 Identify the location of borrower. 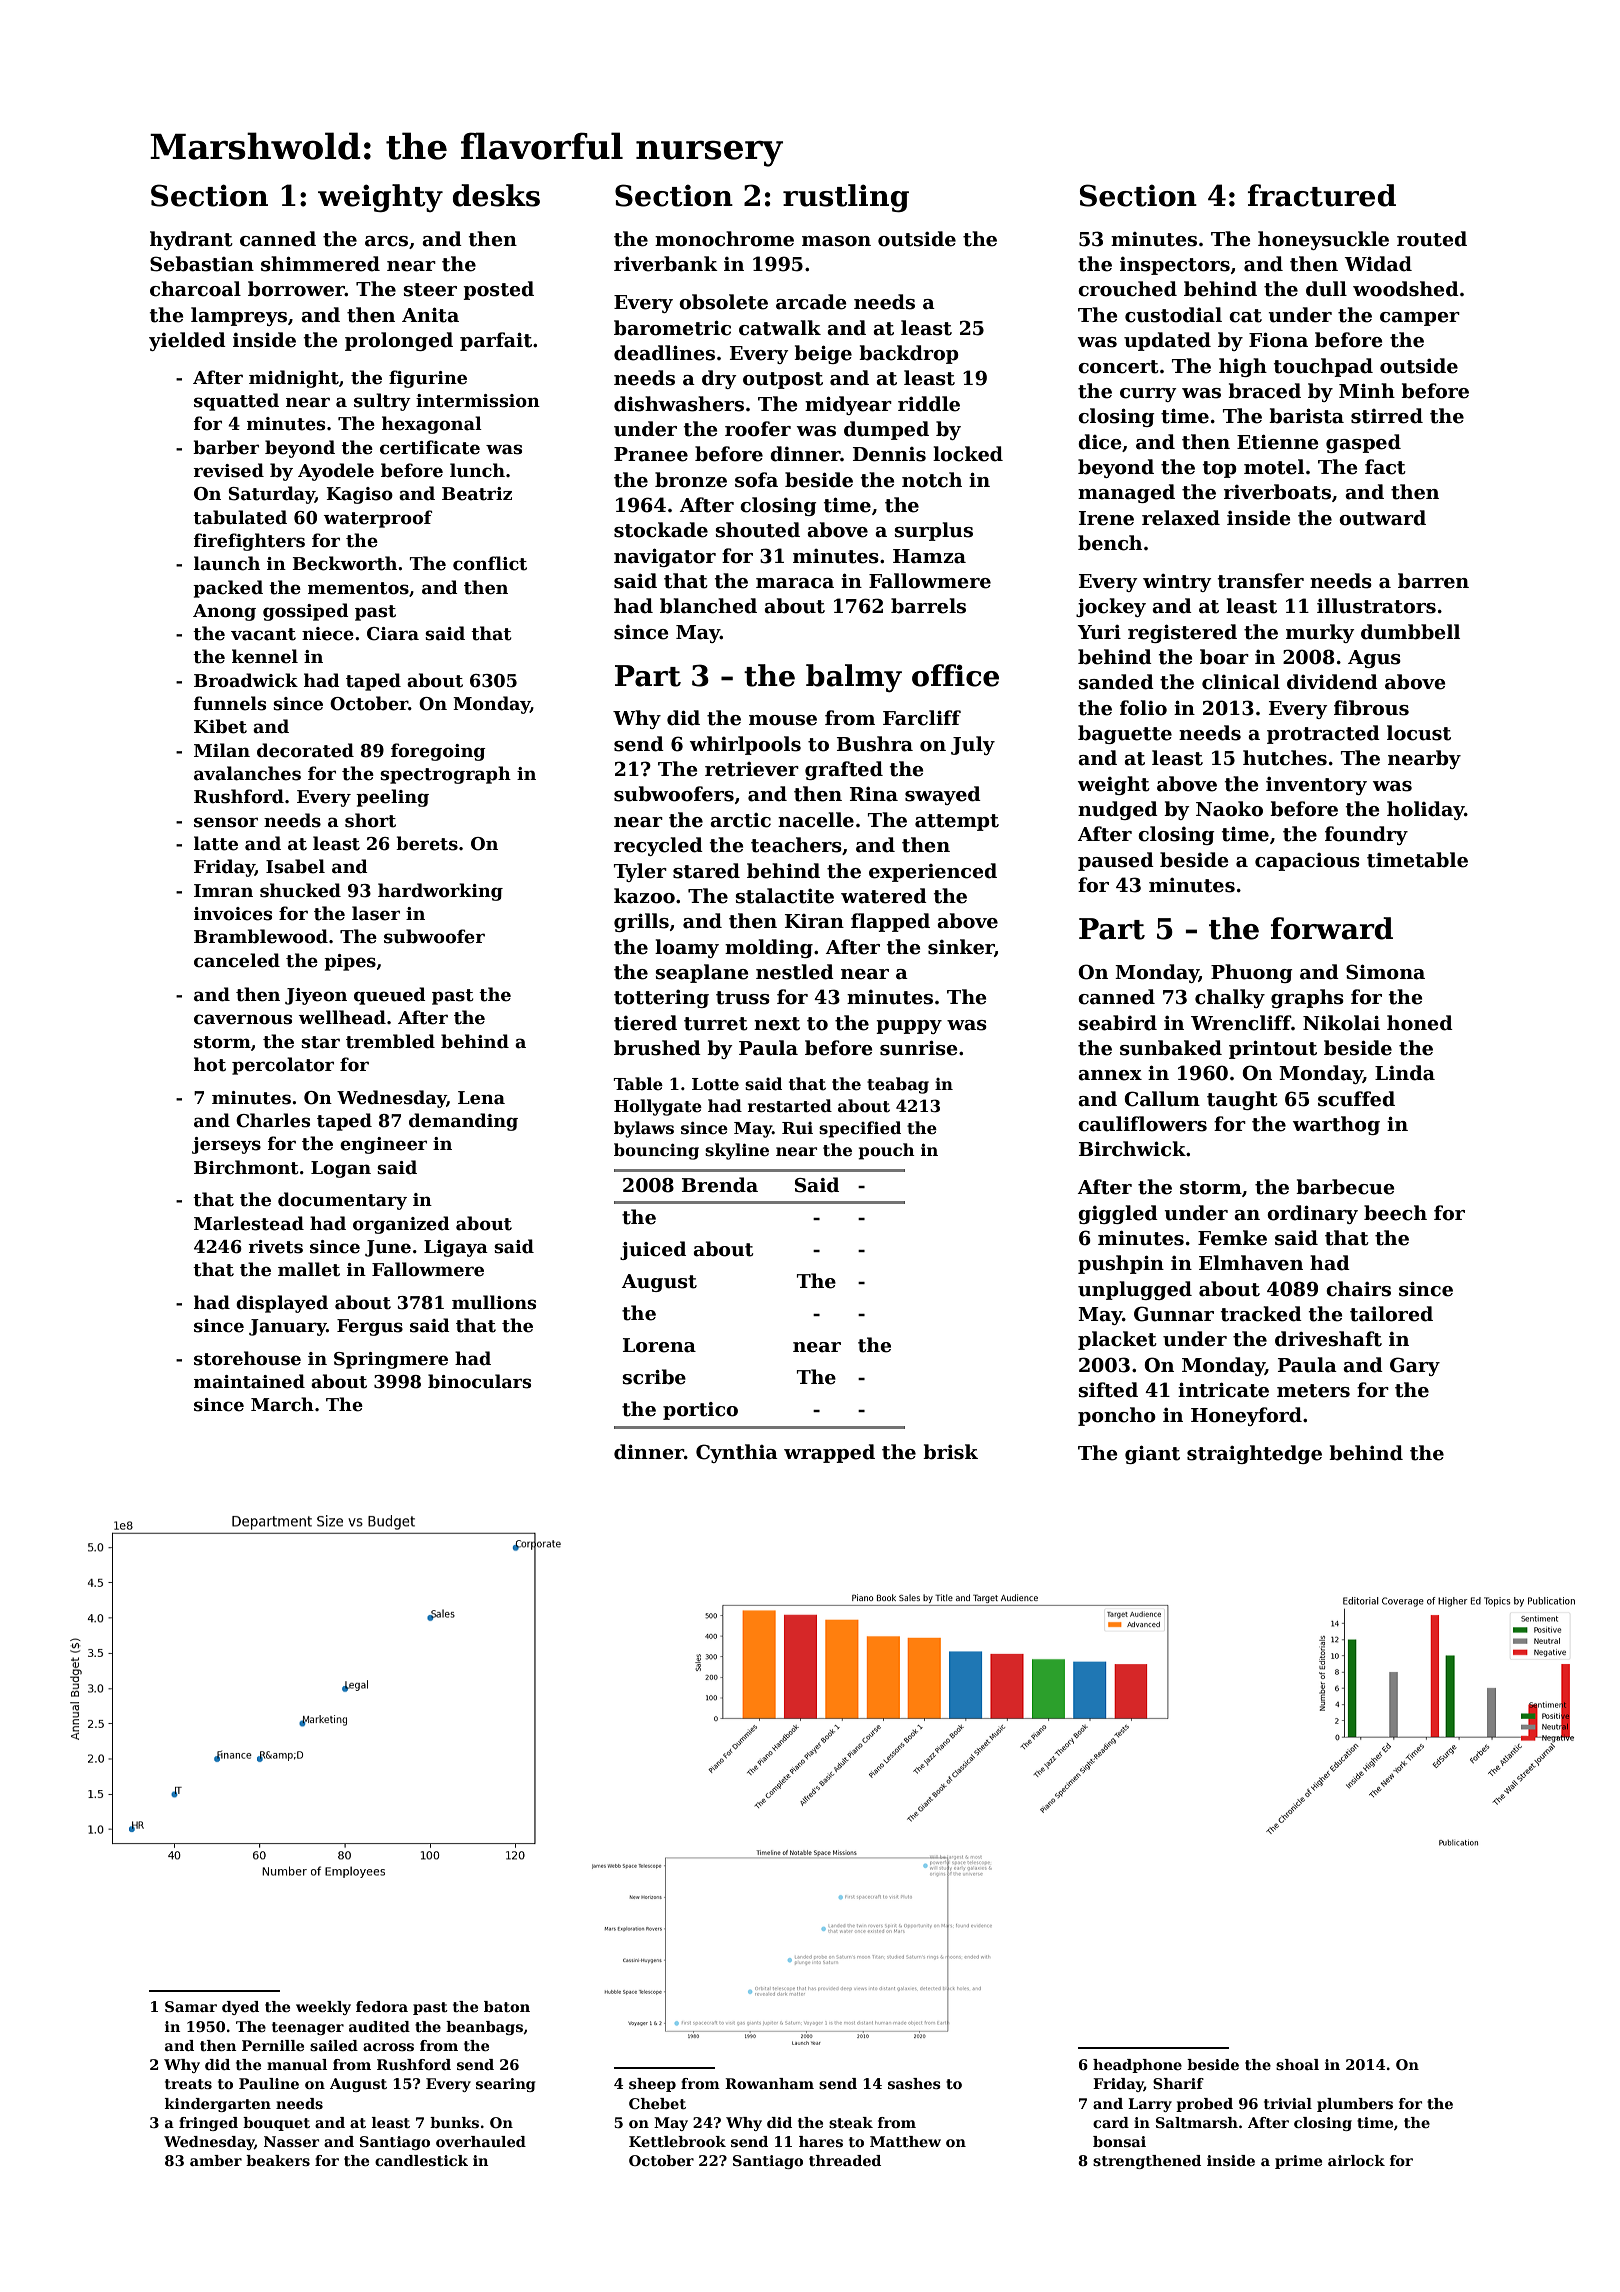
(296, 289).
